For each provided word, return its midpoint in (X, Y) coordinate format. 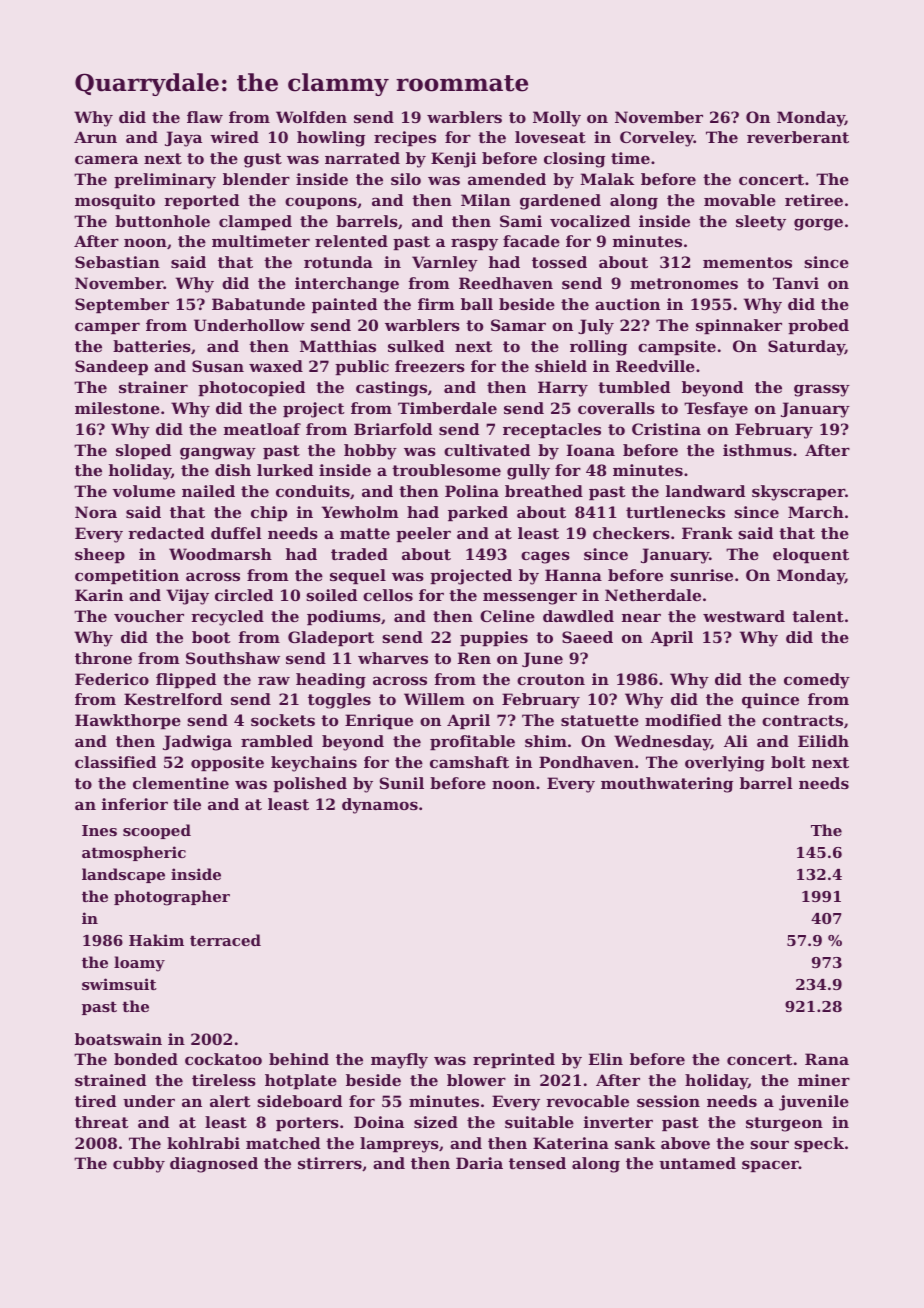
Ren (474, 658)
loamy (139, 964)
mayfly (399, 1061)
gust (263, 160)
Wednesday (662, 743)
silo (406, 179)
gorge (818, 224)
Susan (218, 366)
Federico (112, 679)
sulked (416, 346)
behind (299, 1059)
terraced (225, 940)
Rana (827, 1059)
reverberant (798, 137)
